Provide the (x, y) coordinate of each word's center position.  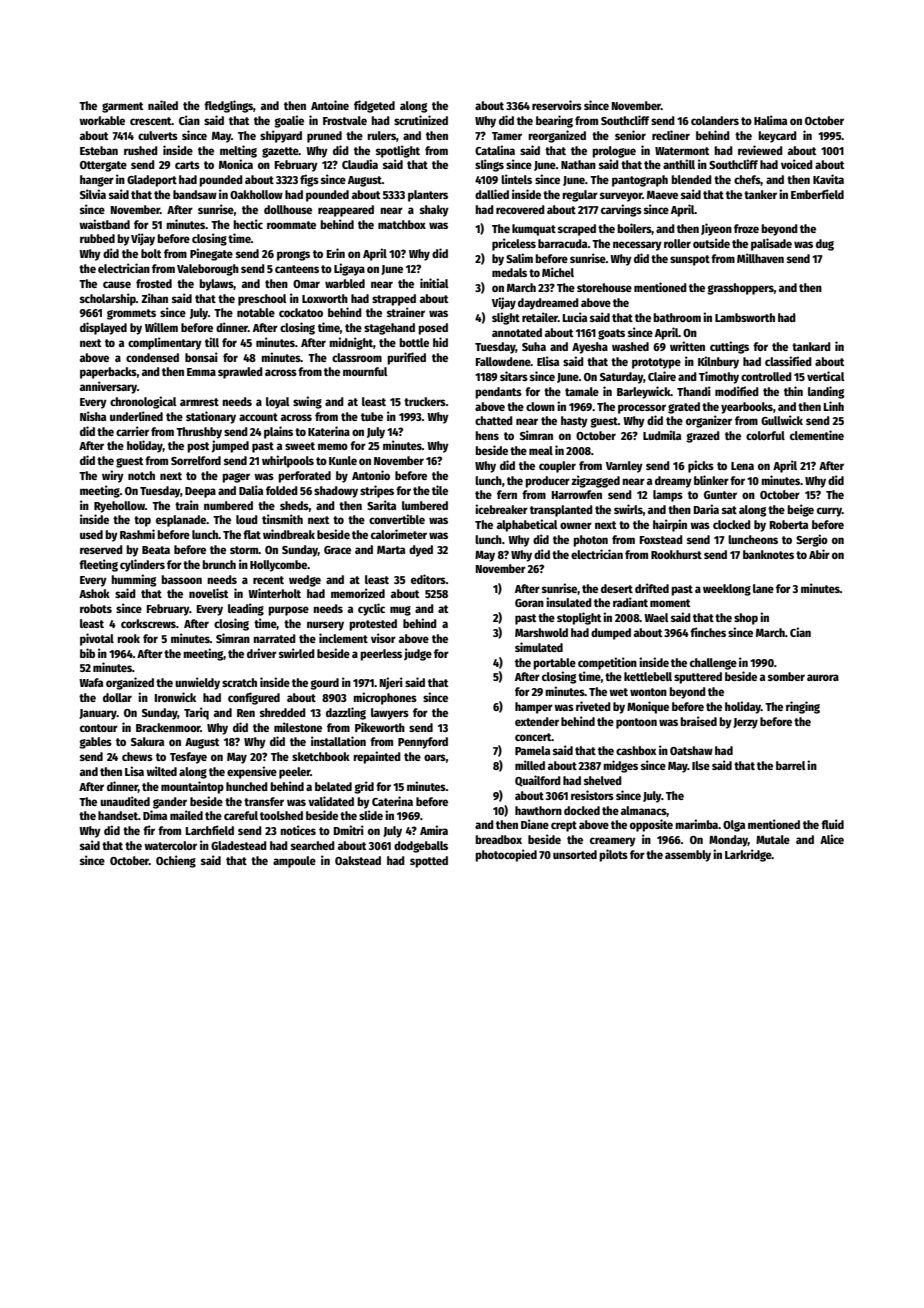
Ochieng (176, 861)
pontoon (636, 723)
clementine (817, 435)
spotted (429, 862)
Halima (770, 120)
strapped (394, 300)
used (91, 534)
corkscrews (148, 623)
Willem (161, 327)
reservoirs (557, 105)
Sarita (381, 505)
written (687, 346)
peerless (381, 655)
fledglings (228, 106)
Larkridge (748, 855)
